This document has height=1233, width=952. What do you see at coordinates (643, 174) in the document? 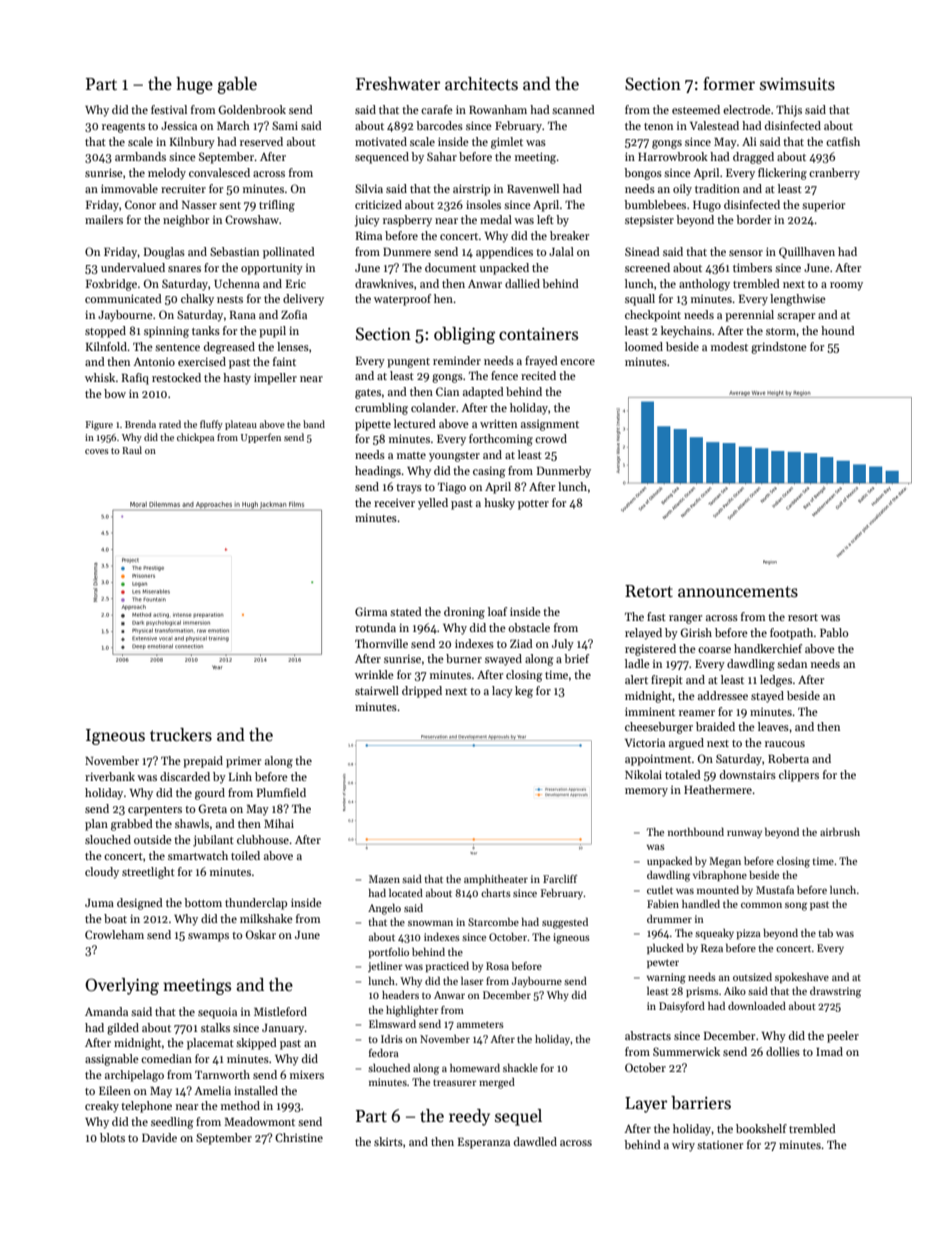
I see `bongos` at bounding box center [643, 174].
